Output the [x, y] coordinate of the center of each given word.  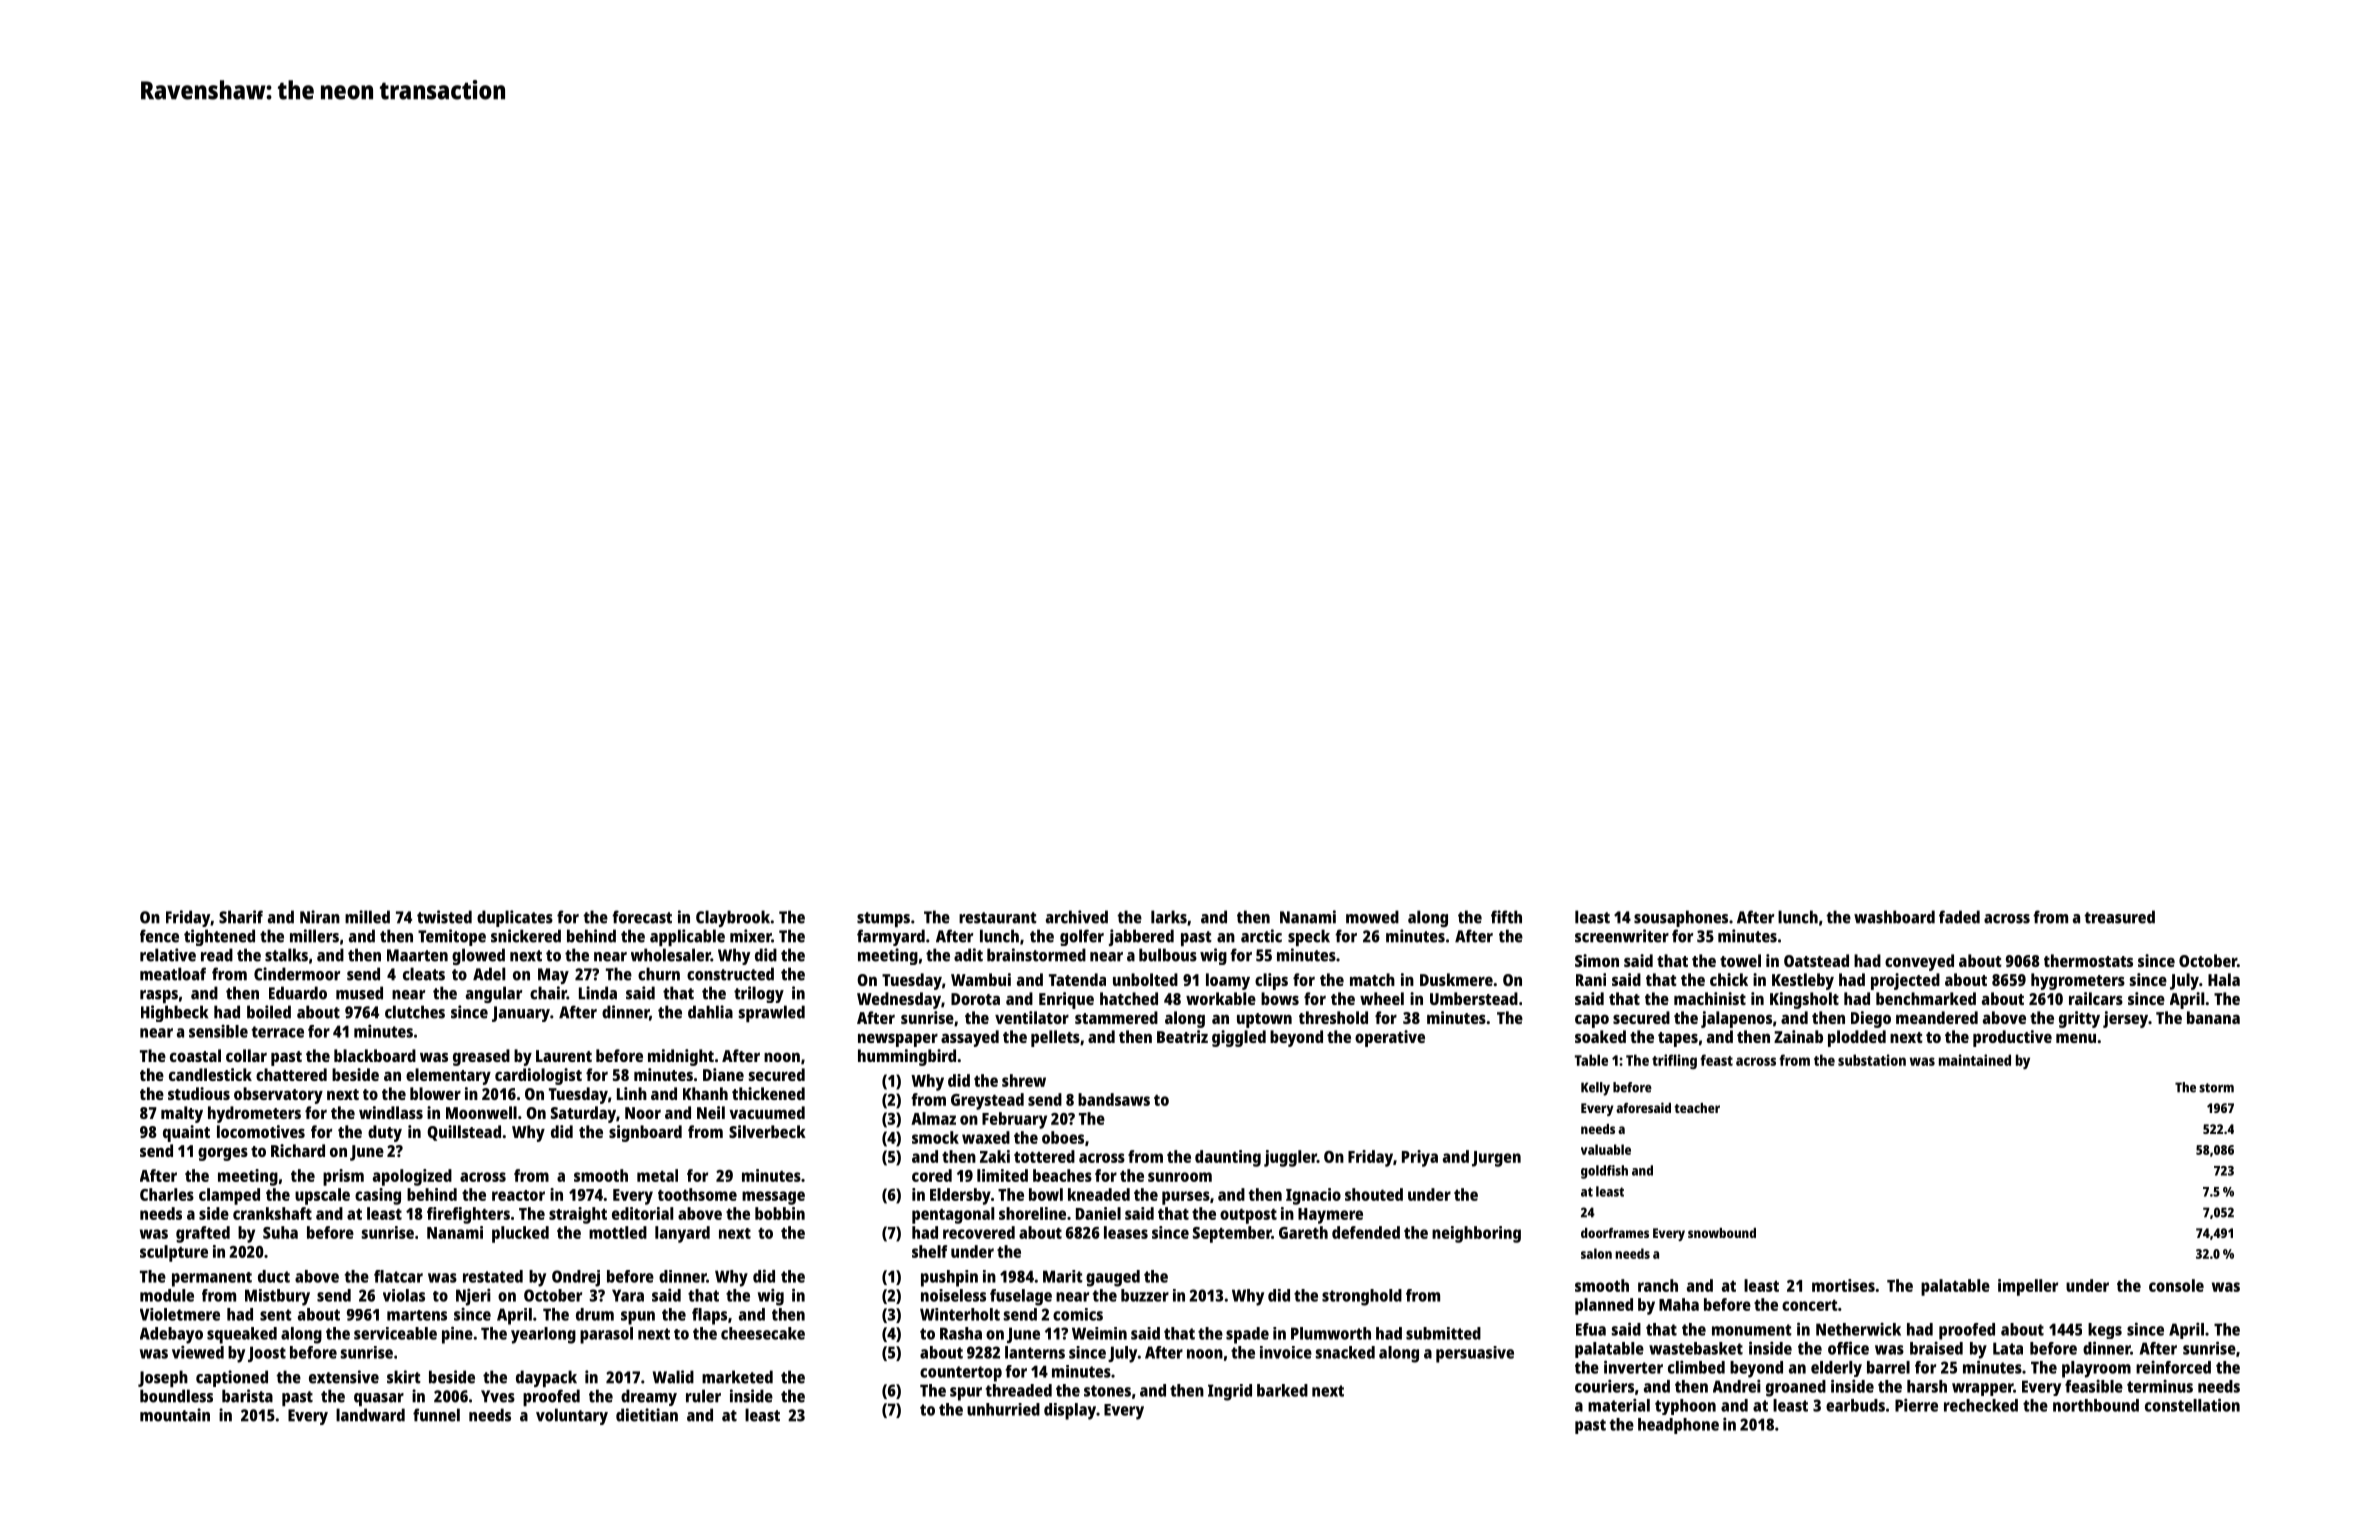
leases [1126, 1232]
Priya [1420, 1158]
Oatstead [1816, 960]
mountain [175, 1415]
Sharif [241, 917]
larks [1169, 917]
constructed [730, 974]
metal [657, 1175]
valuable [1606, 1149]
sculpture [174, 1253]
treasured [2119, 917]
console [2176, 1285]
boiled [269, 1012]
